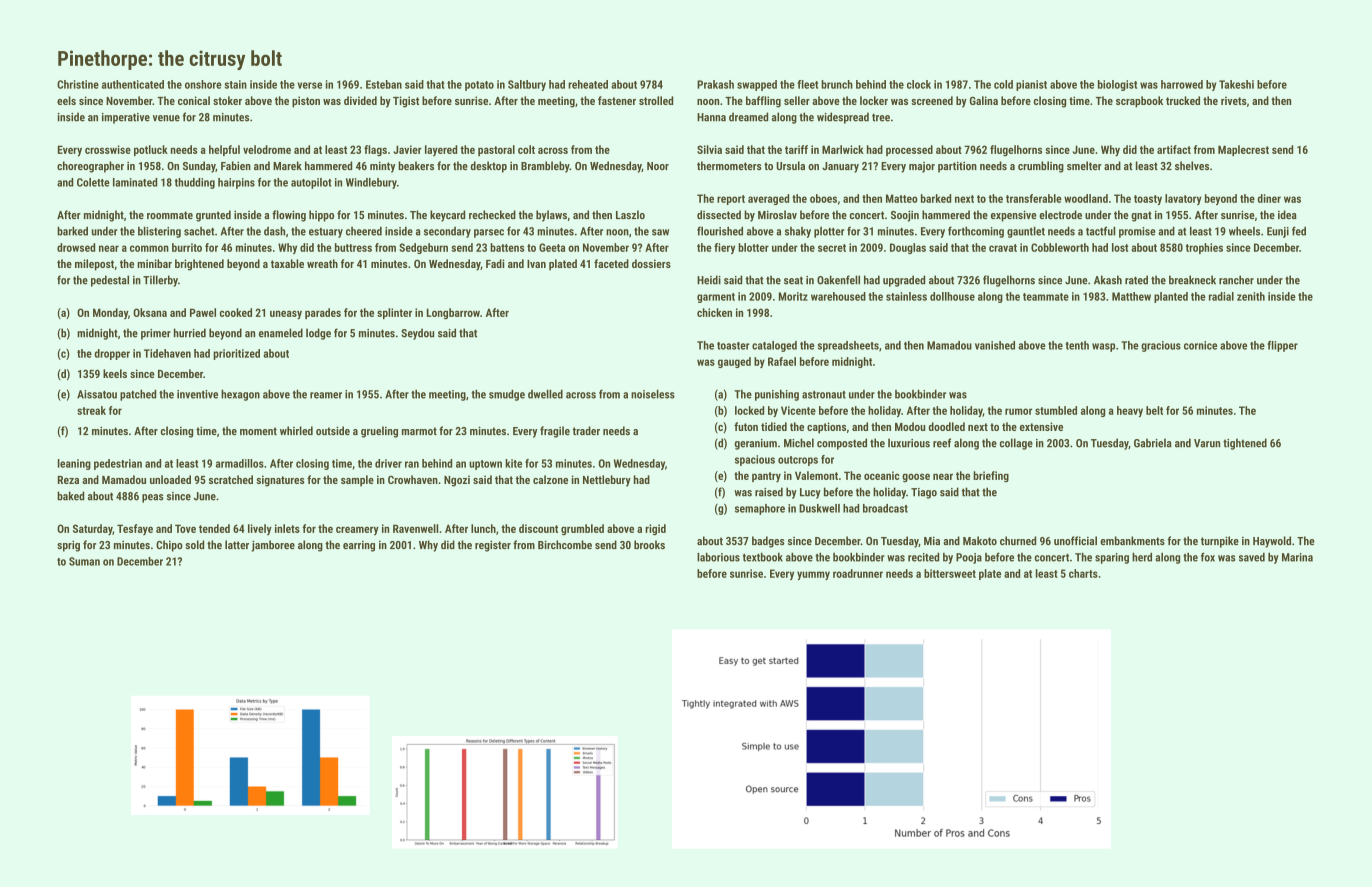 This screenshot has height=887, width=1372. I want to click on autopilot, so click(311, 183).
